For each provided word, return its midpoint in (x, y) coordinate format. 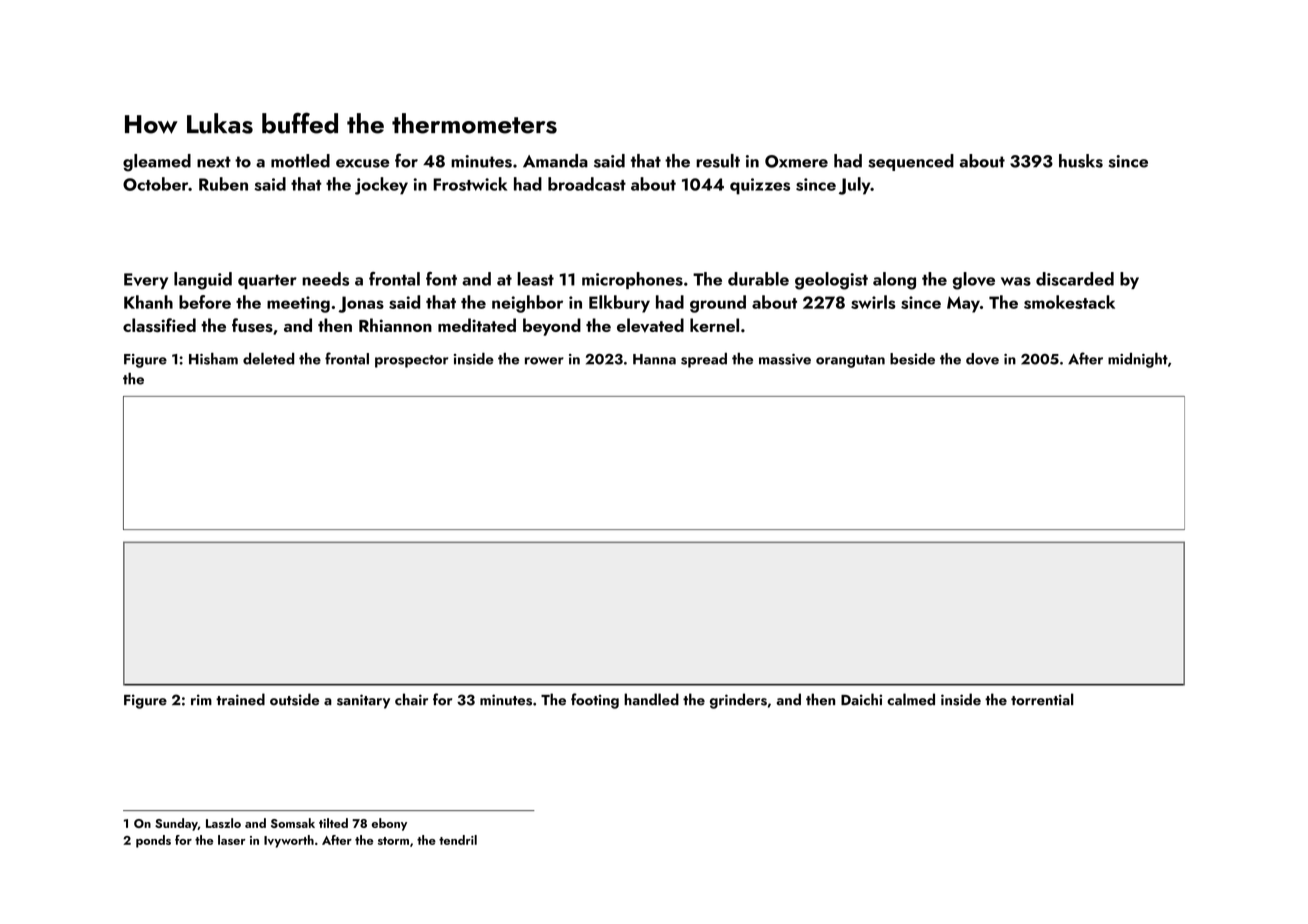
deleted (268, 358)
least (535, 279)
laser (232, 840)
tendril (458, 840)
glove (974, 281)
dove (982, 359)
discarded (1075, 279)
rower (544, 361)
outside (294, 699)
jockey (381, 186)
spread (704, 360)
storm (393, 841)
